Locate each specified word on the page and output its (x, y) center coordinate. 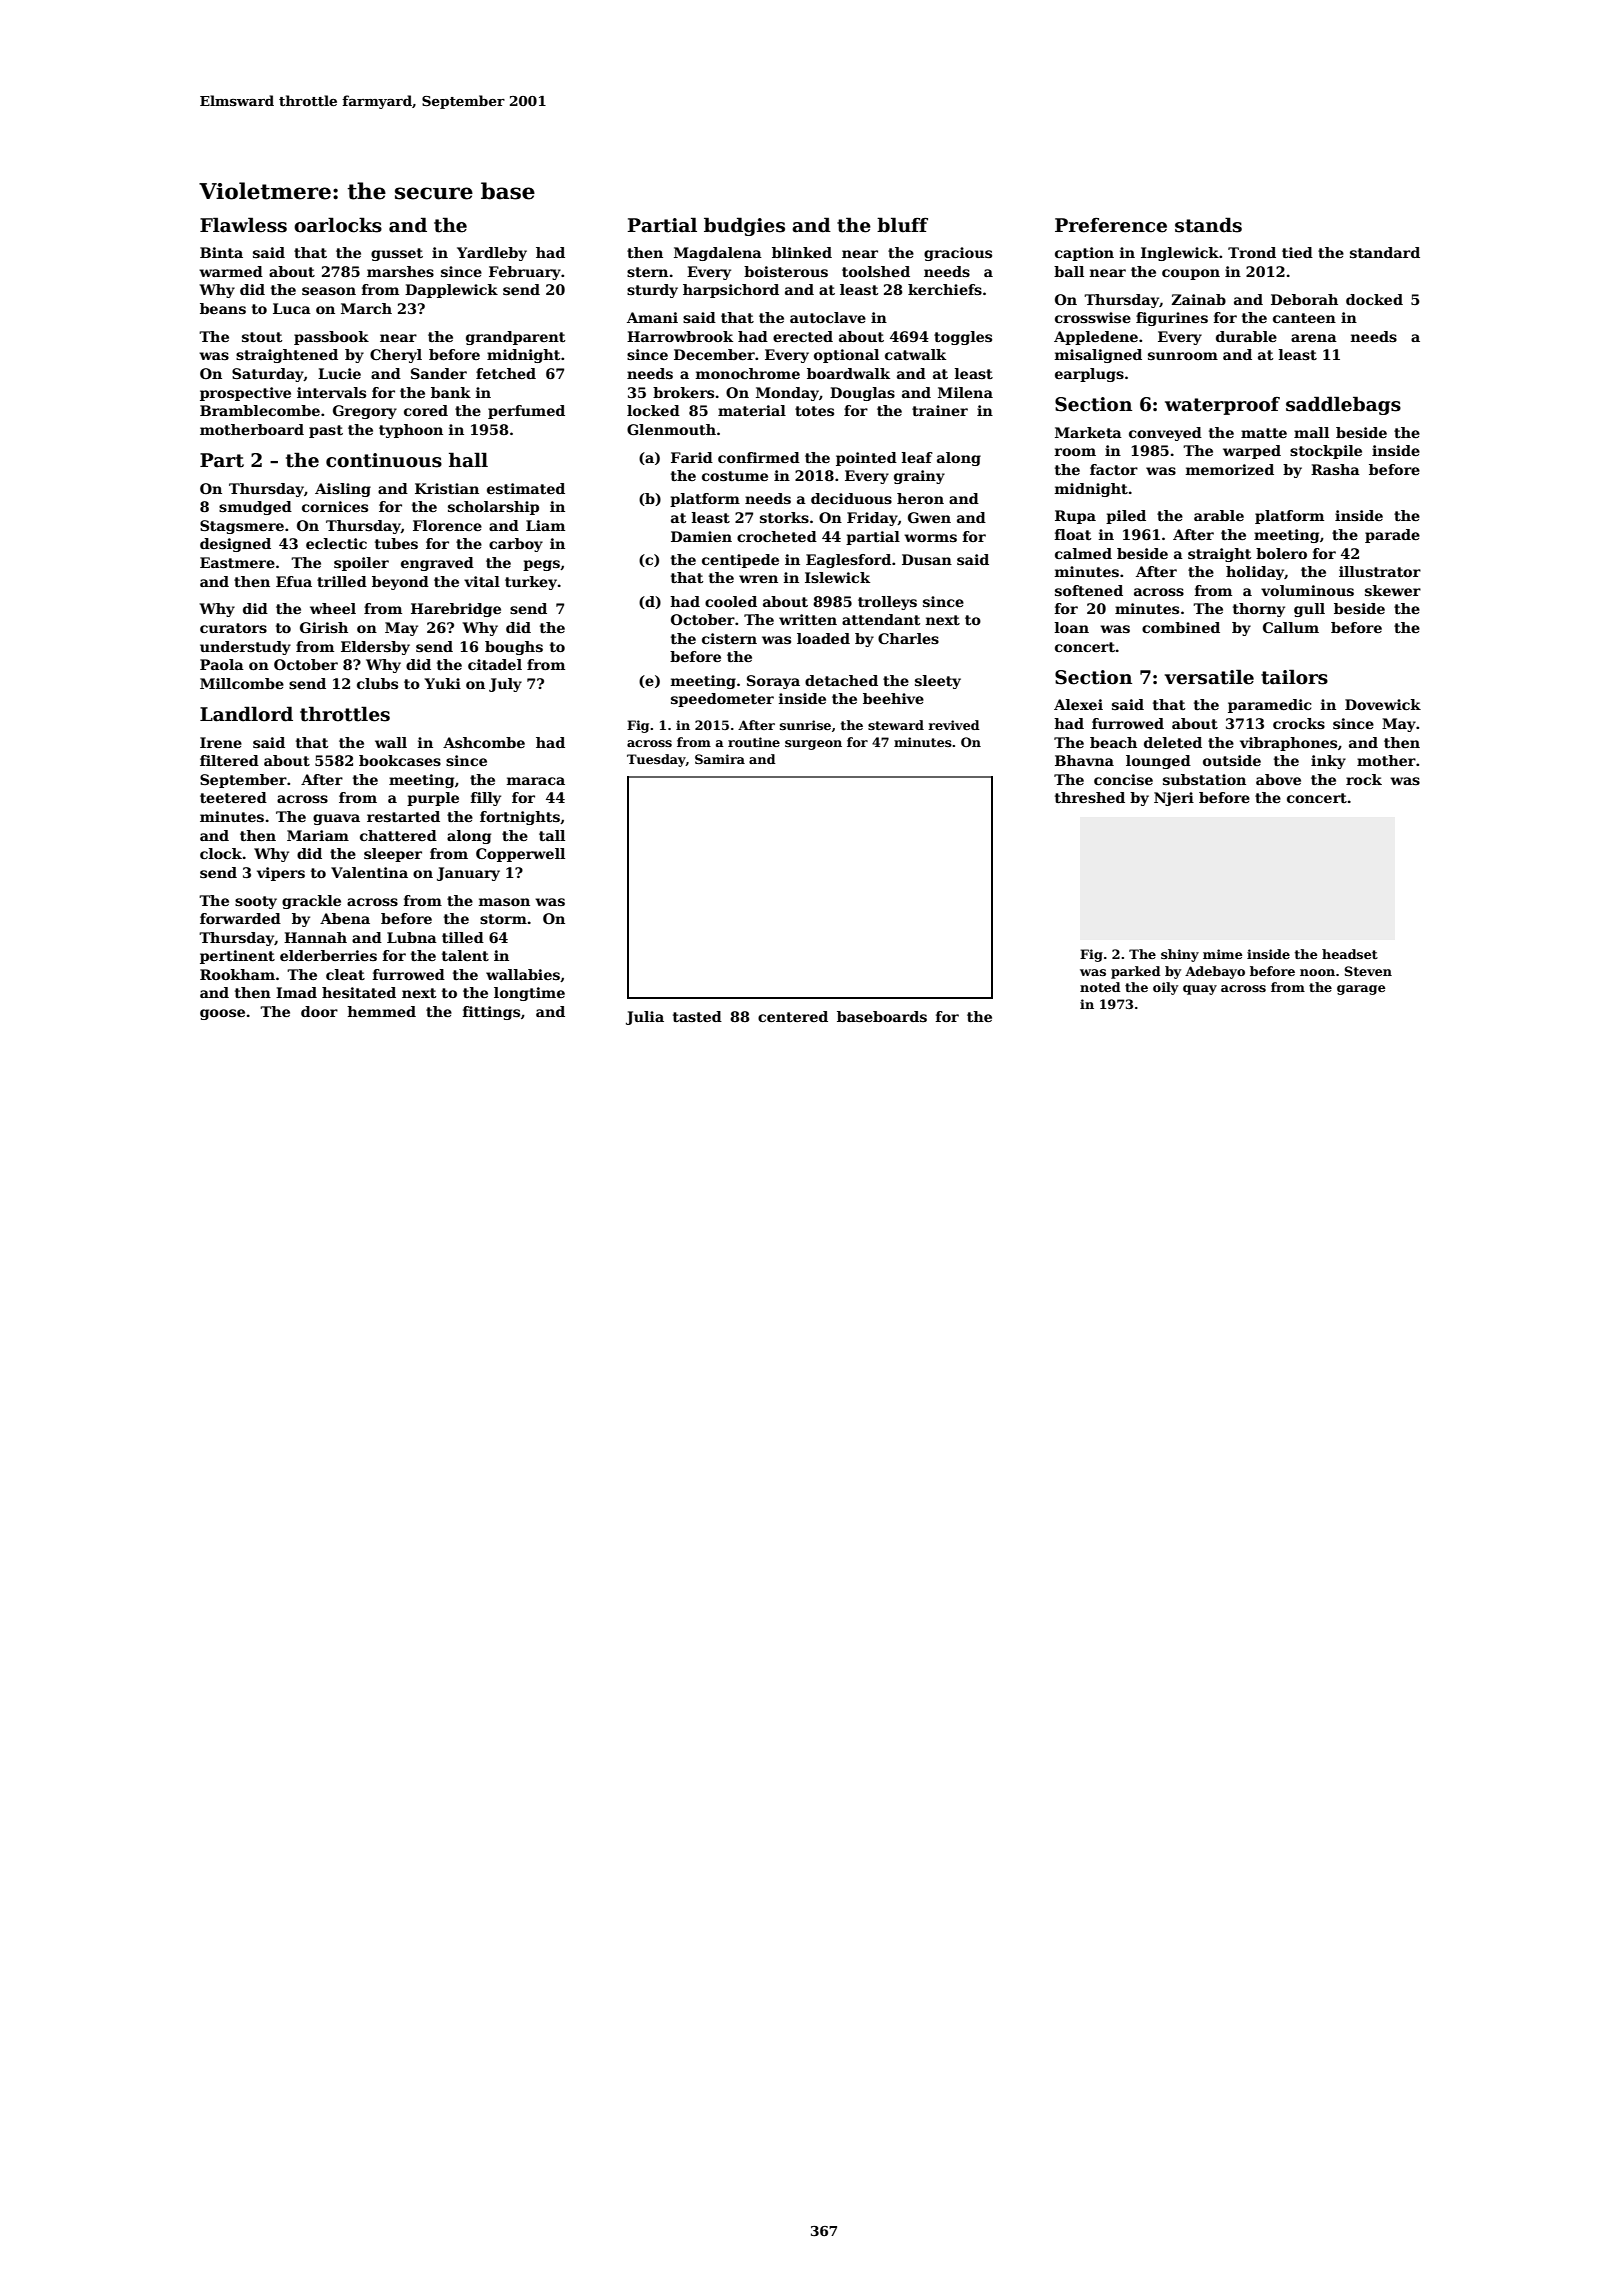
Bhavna (1084, 760)
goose (222, 1014)
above (1278, 779)
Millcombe (242, 683)
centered (793, 1016)
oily (1165, 988)
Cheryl (396, 356)
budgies (744, 226)
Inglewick (1180, 254)
